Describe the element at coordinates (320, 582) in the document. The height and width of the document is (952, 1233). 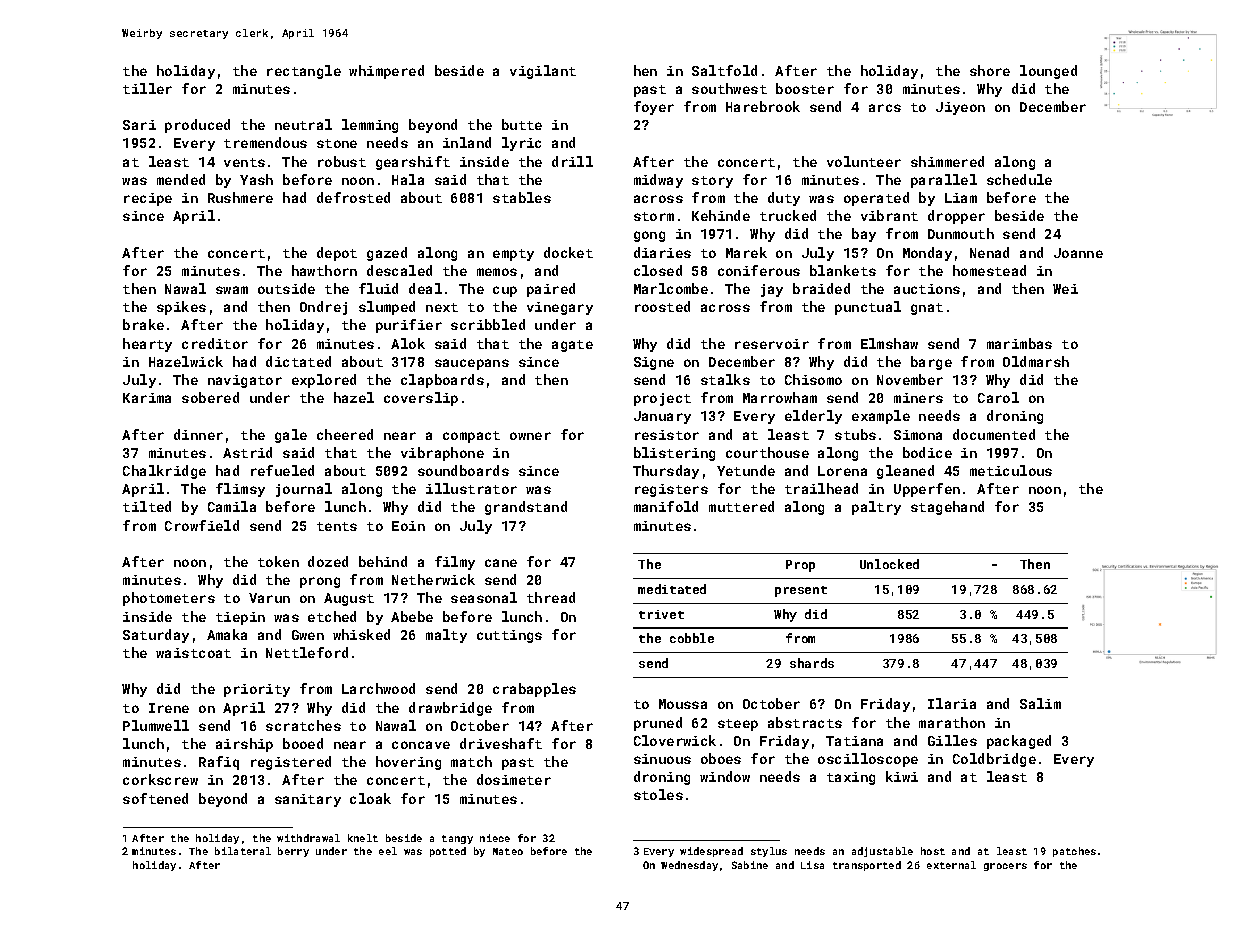
I see `prong` at that location.
